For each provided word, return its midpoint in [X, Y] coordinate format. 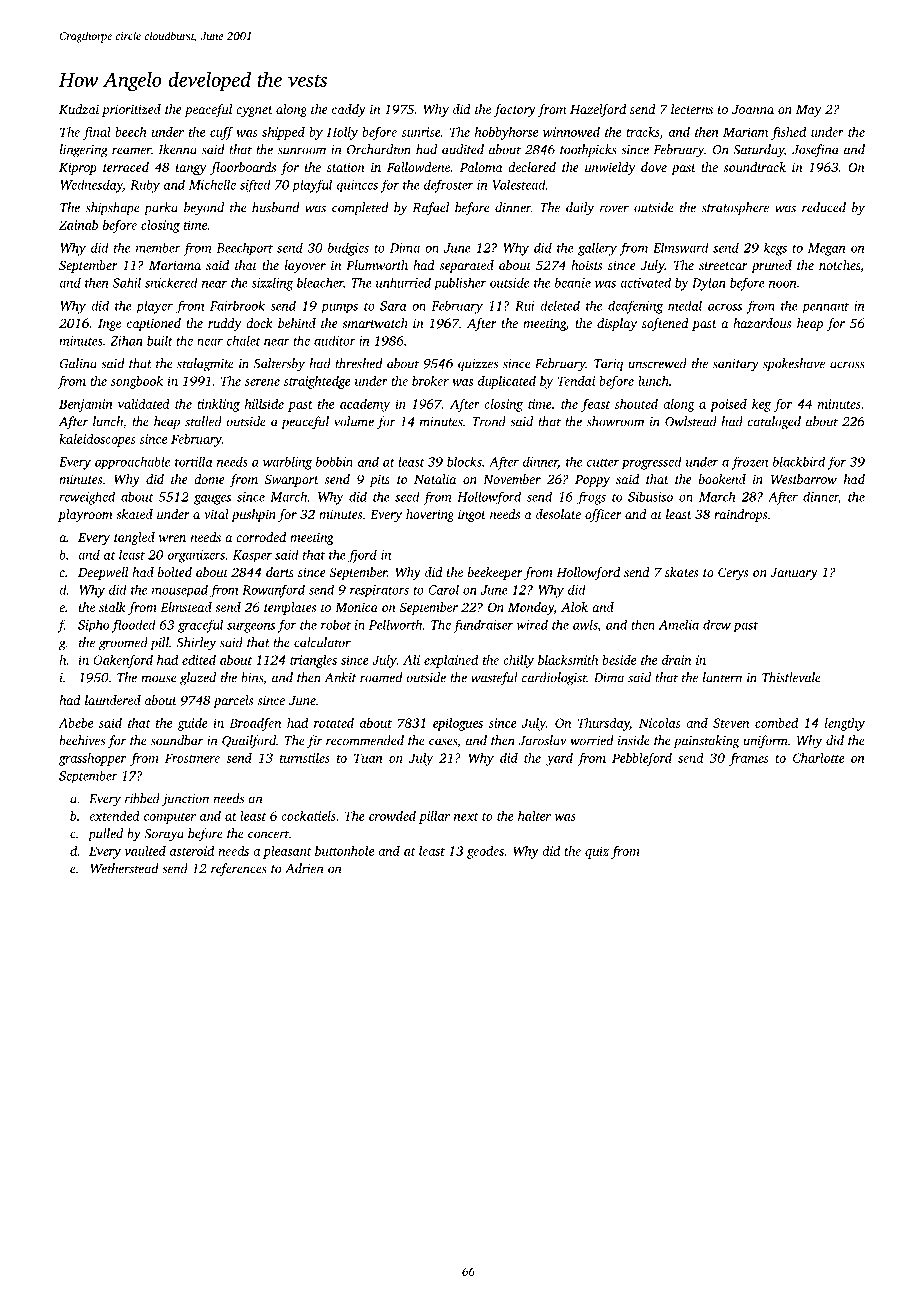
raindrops [741, 515]
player [154, 307]
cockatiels [308, 816]
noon [782, 284]
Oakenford [123, 661]
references [239, 870]
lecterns [692, 109]
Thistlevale [791, 677]
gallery [597, 249]
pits [379, 480]
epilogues [458, 724]
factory [515, 110]
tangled [134, 538]
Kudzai [79, 109]
